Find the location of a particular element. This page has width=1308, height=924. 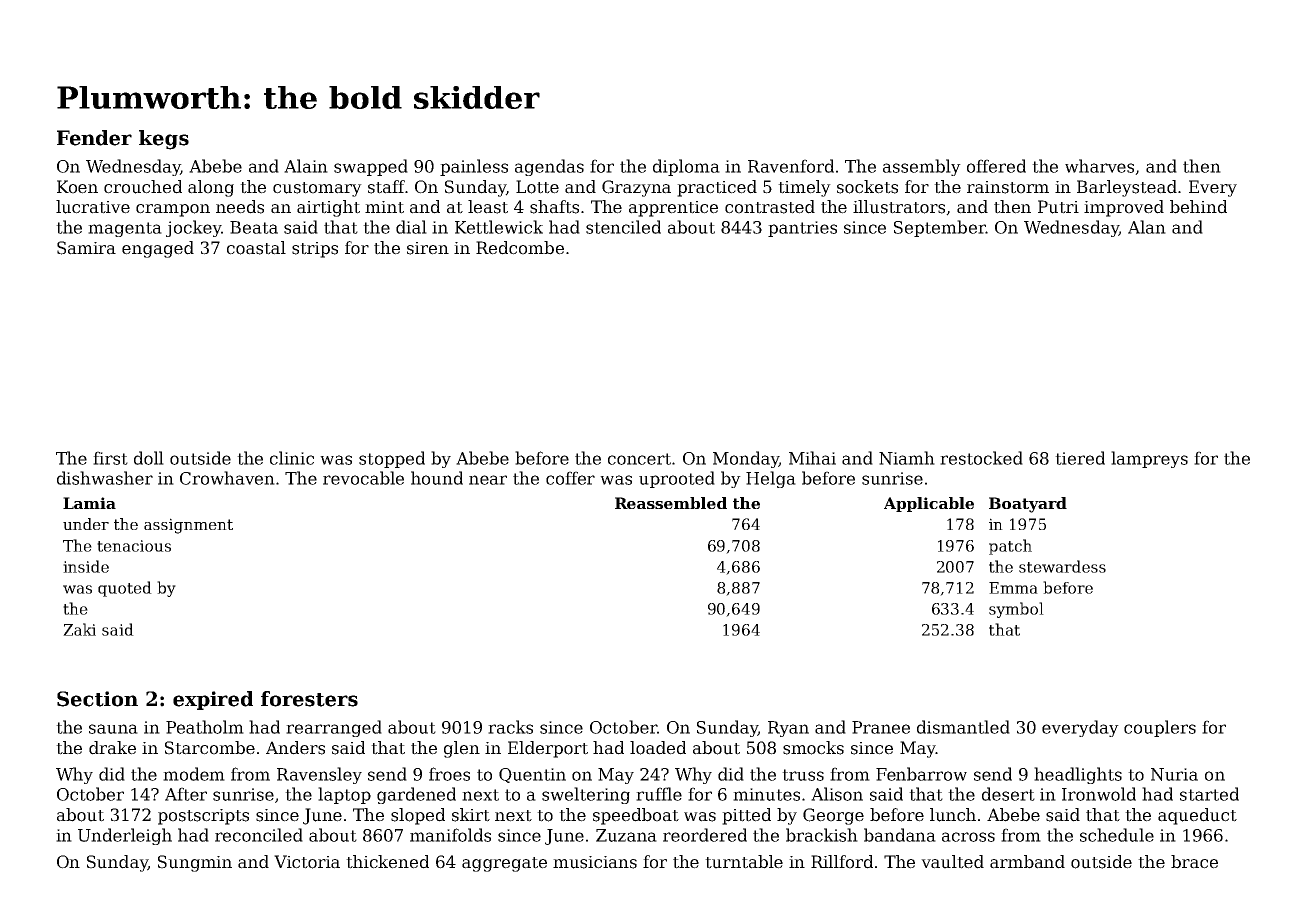

quoted is located at coordinates (125, 589).
